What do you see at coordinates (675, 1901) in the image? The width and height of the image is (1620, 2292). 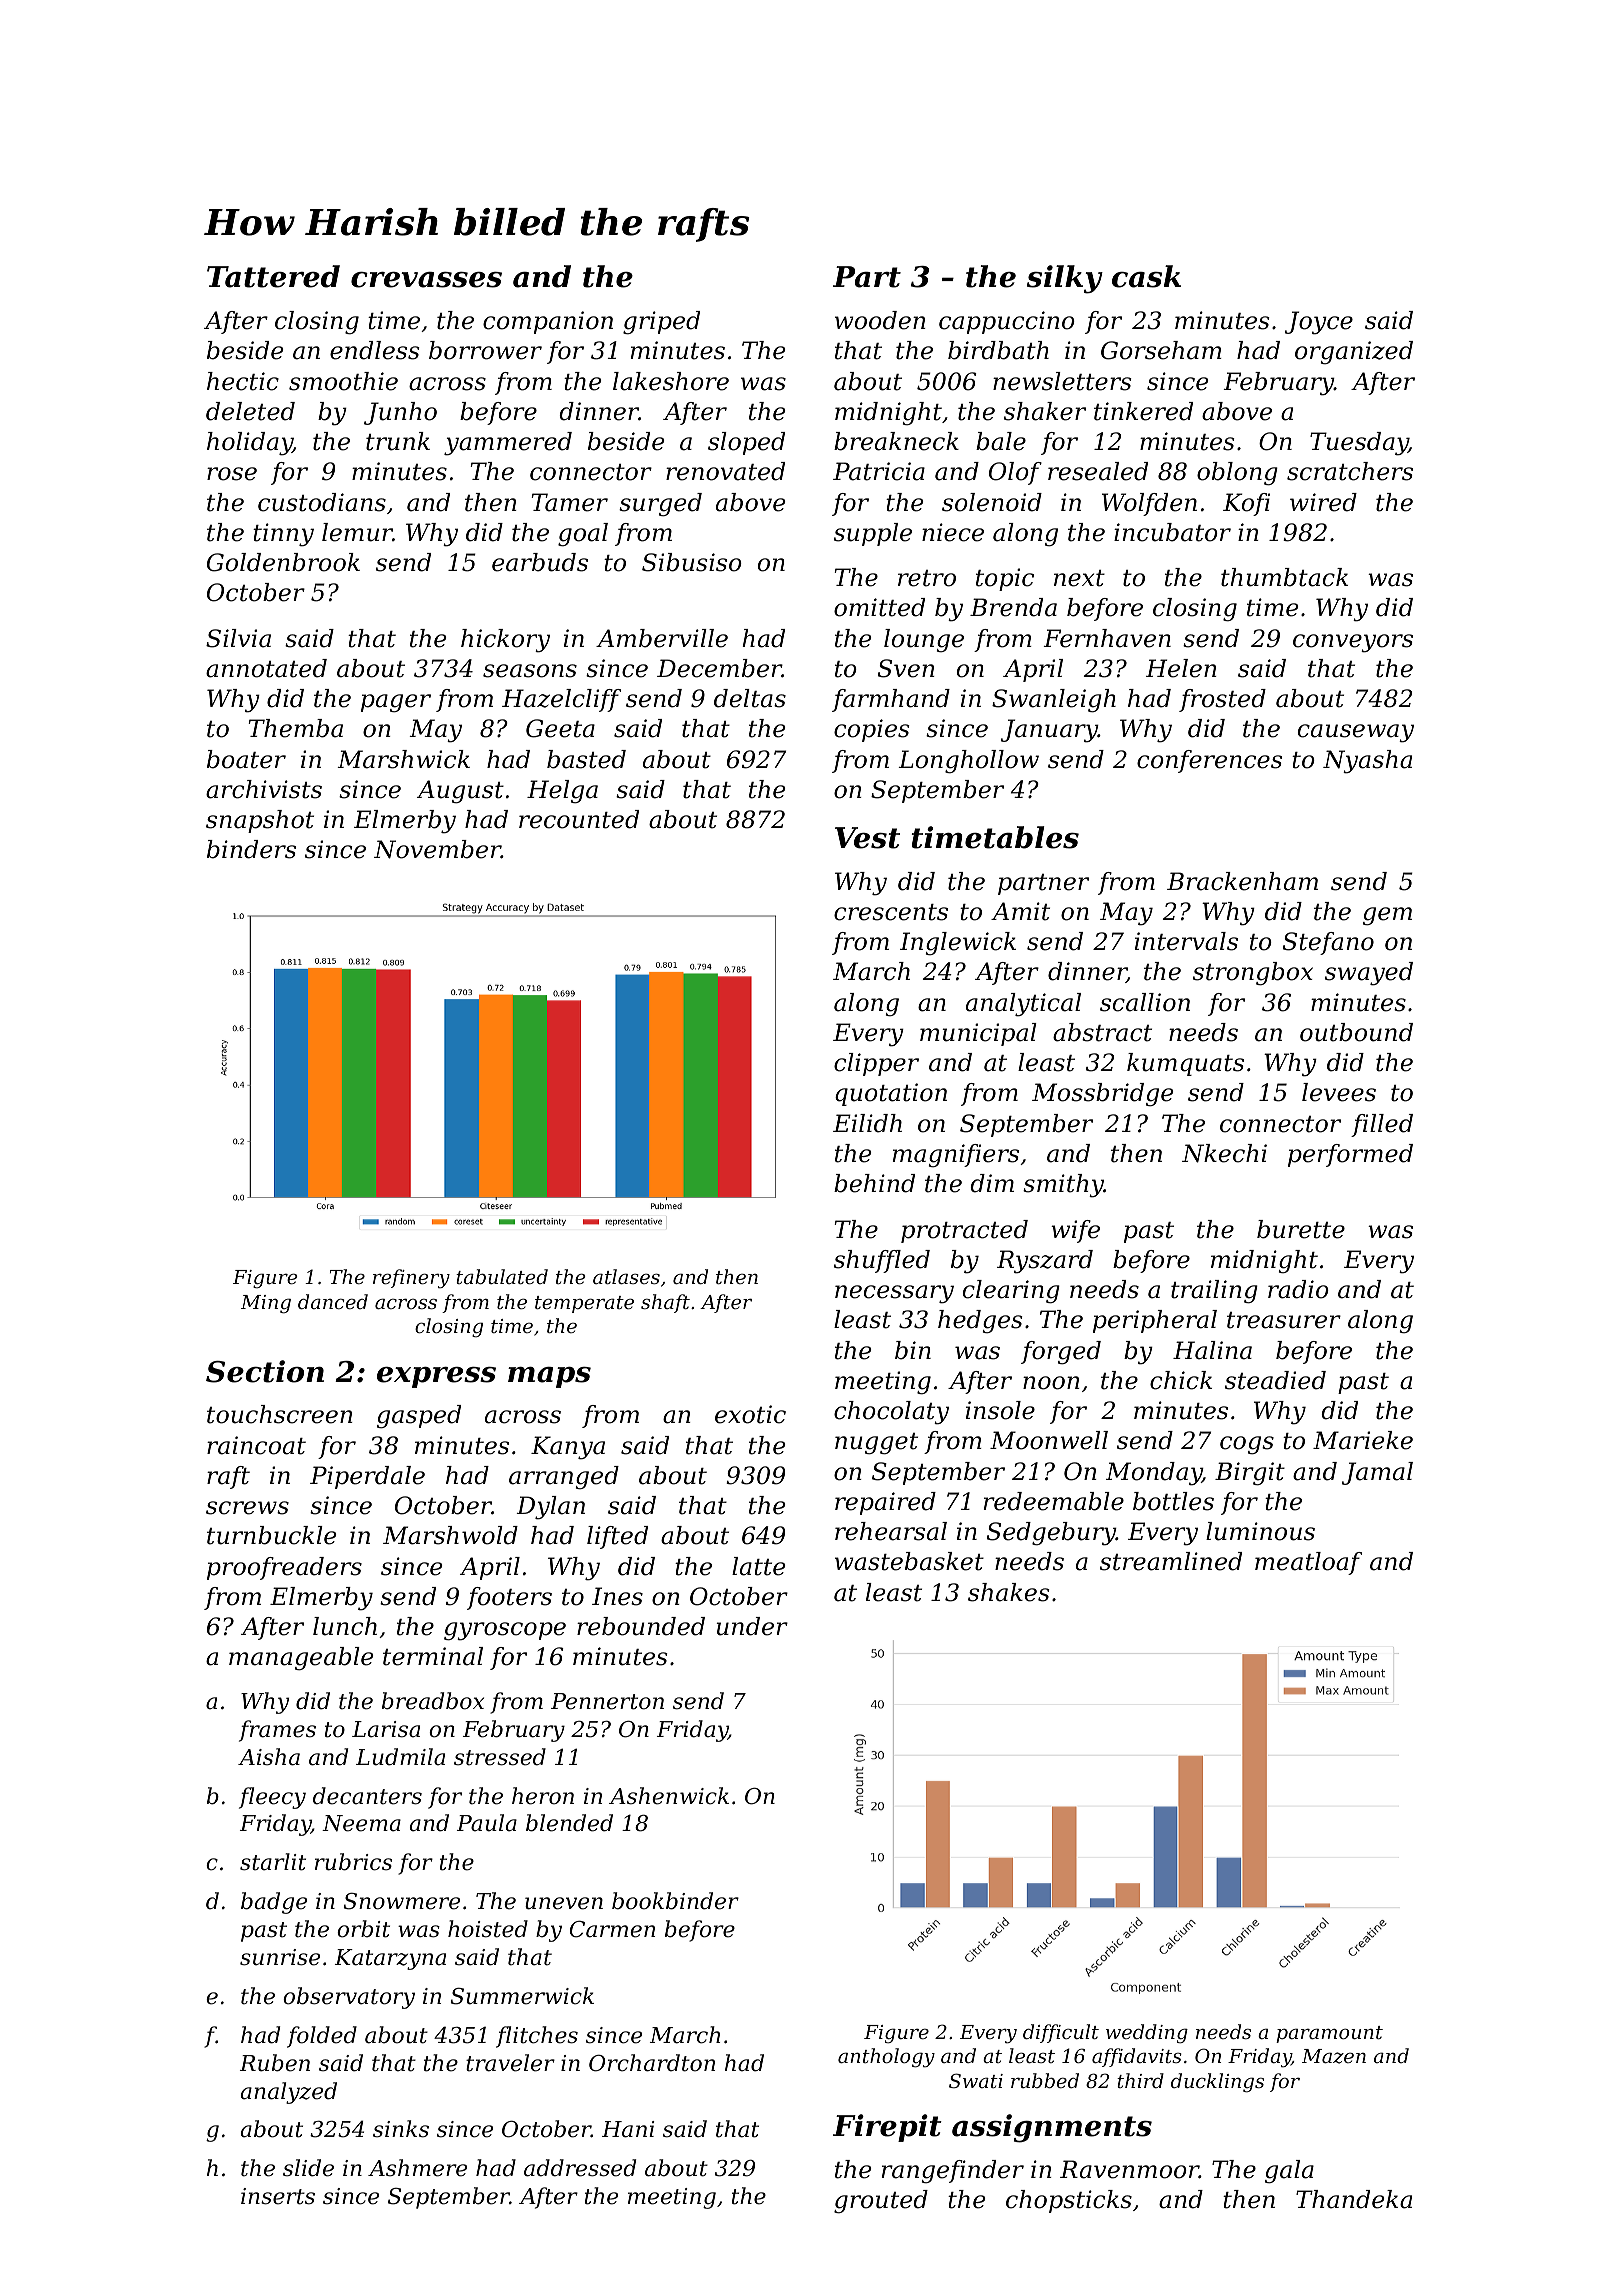 I see `bookbinder` at bounding box center [675, 1901].
